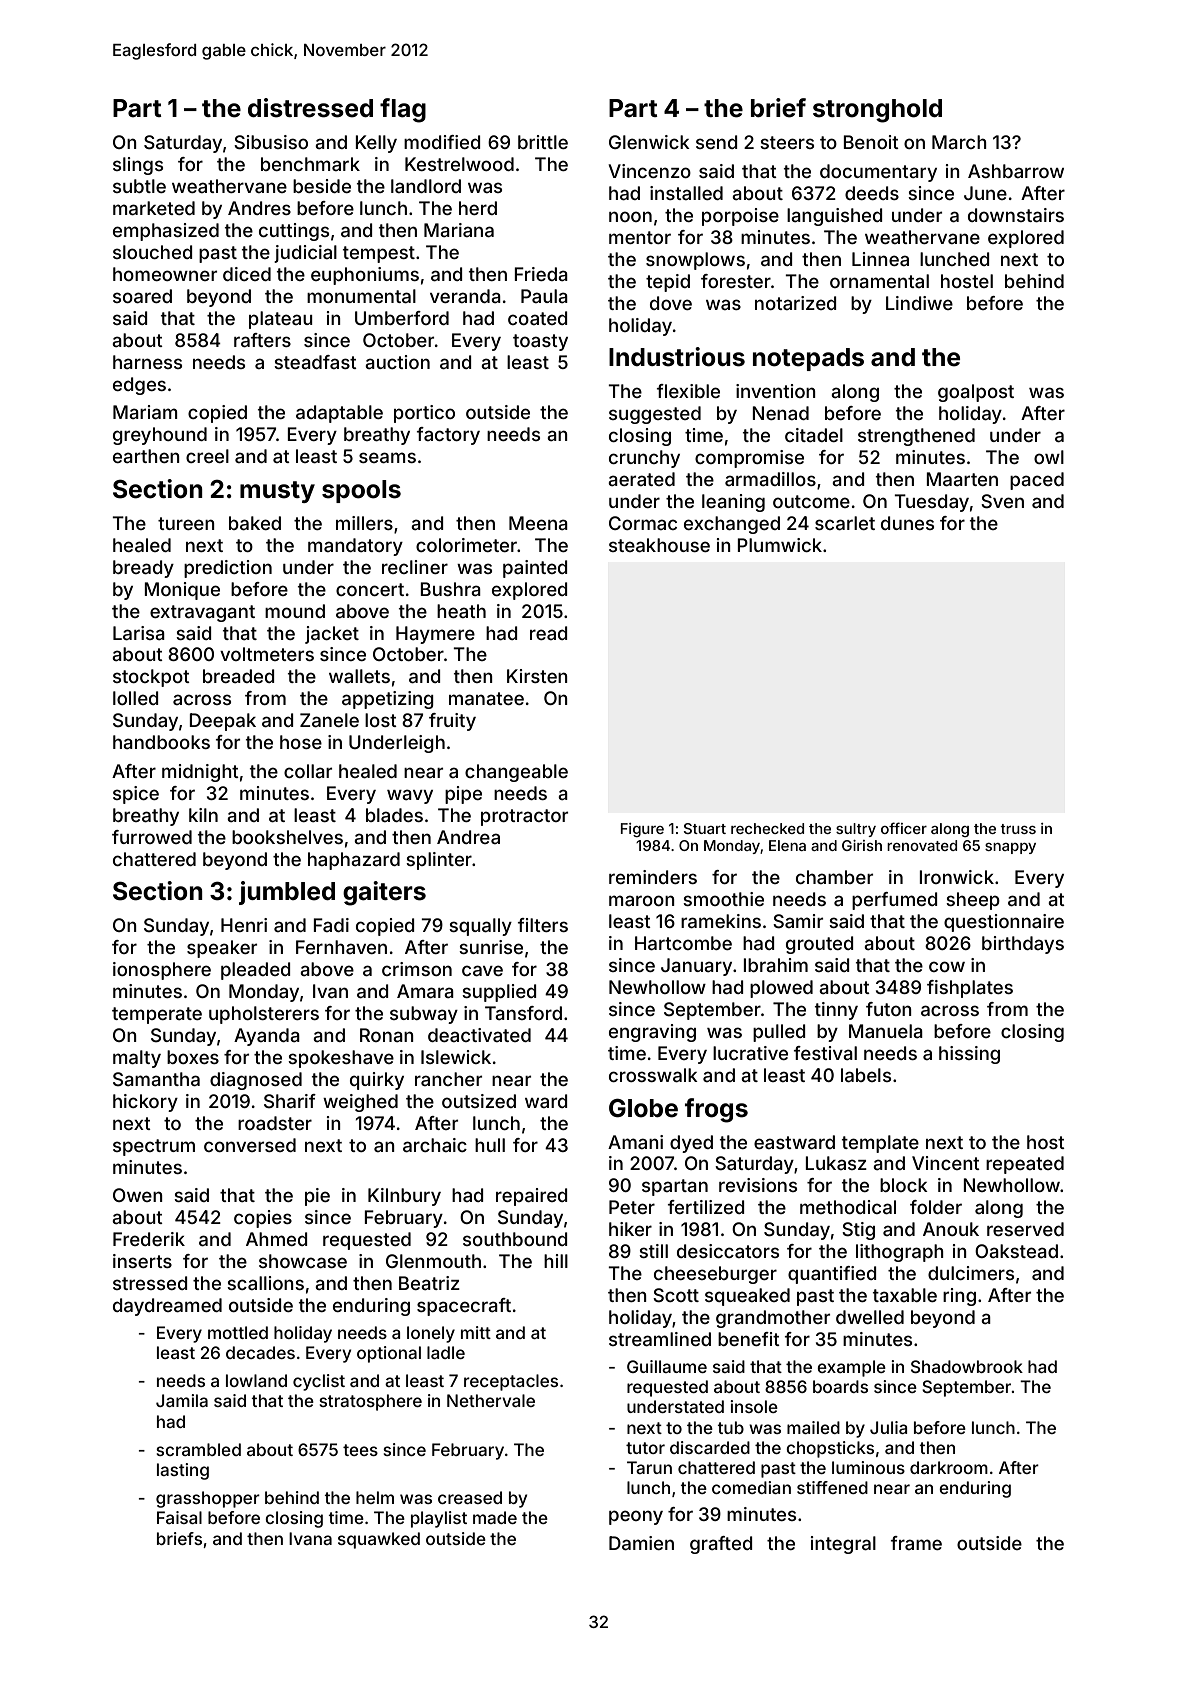  What do you see at coordinates (962, 479) in the screenshot?
I see `Maarten` at bounding box center [962, 479].
